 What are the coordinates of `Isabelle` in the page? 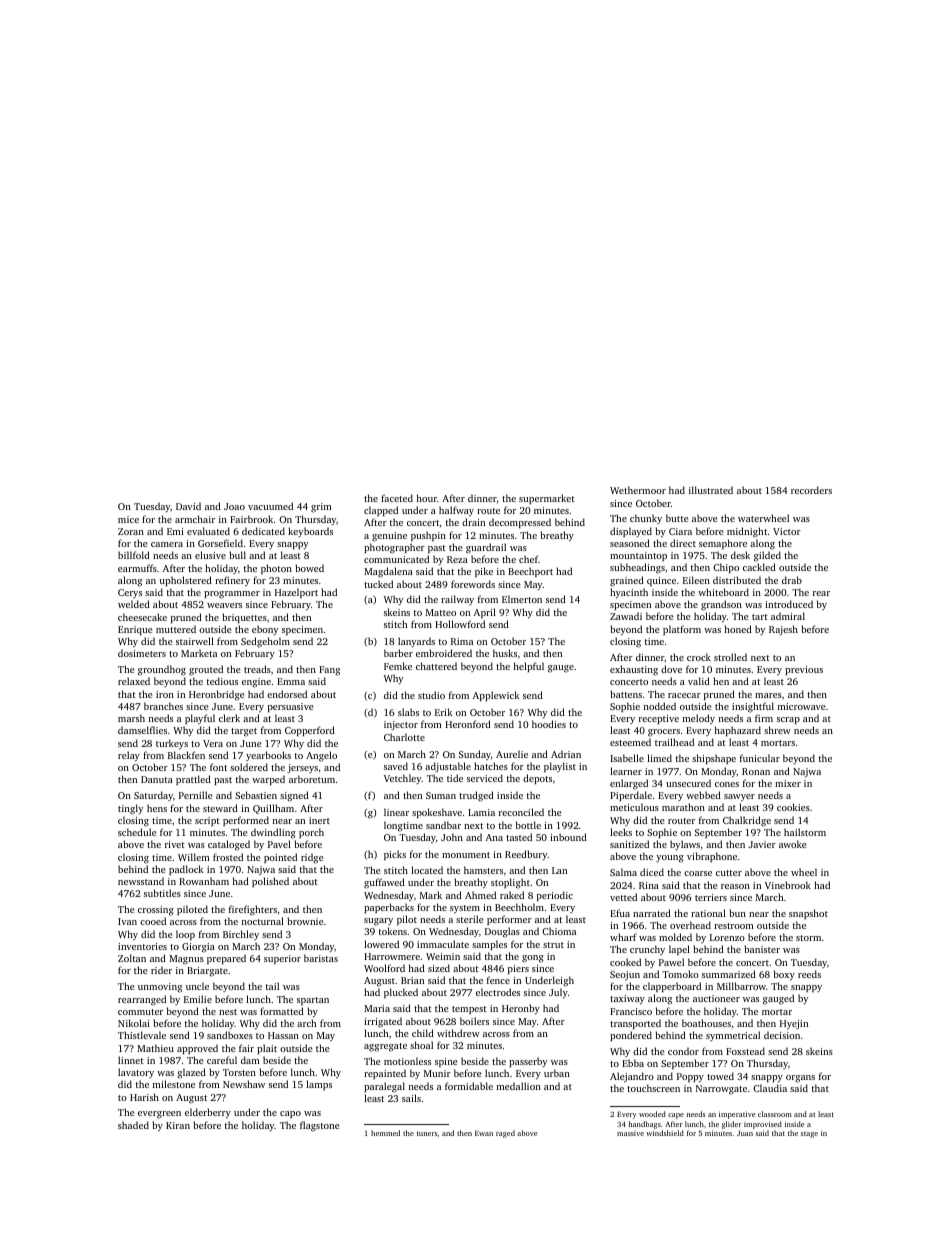 It's located at (627, 758).
